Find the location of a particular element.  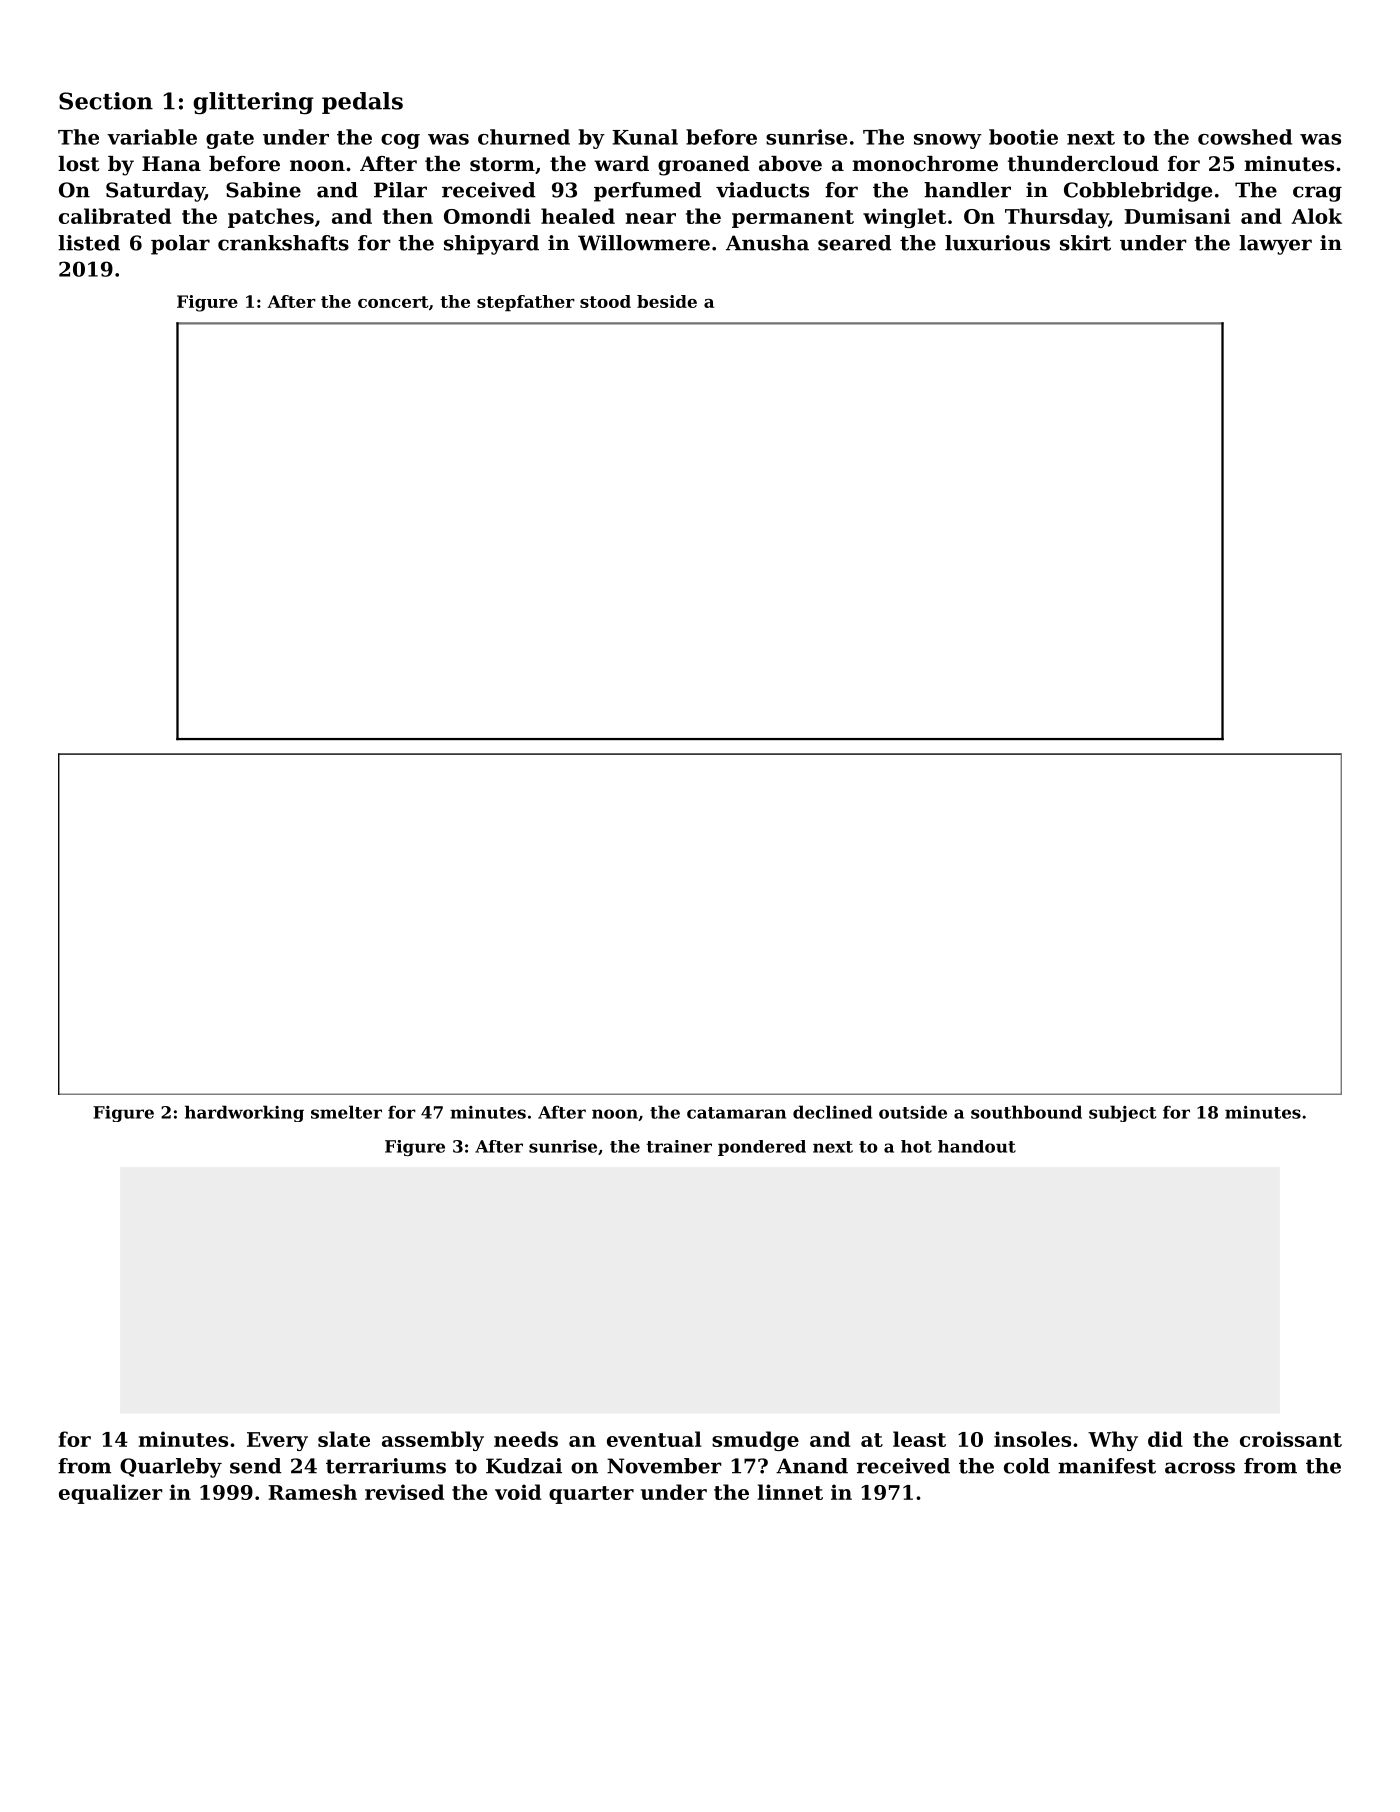

listed is located at coordinates (89, 243).
